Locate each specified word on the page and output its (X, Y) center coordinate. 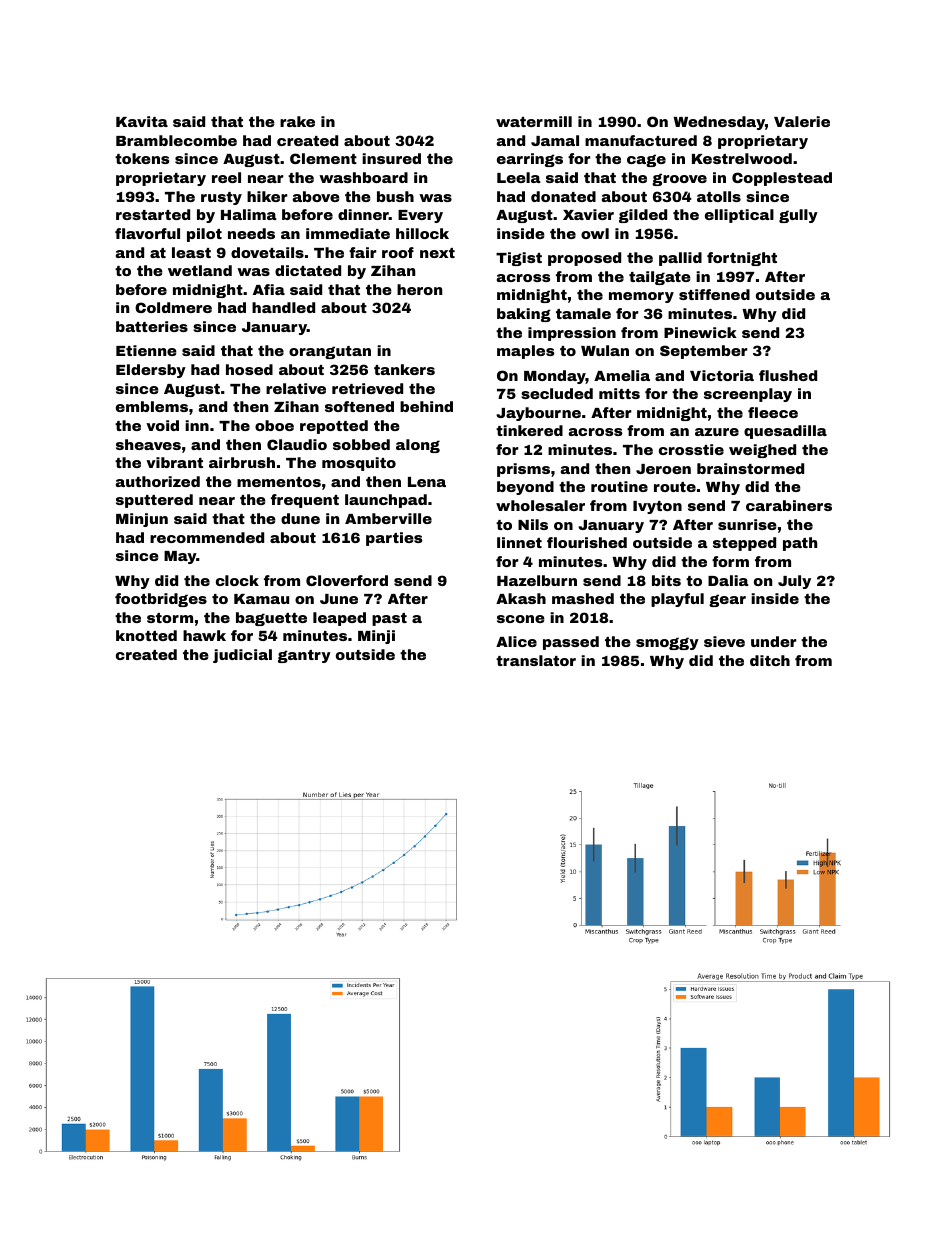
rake (297, 121)
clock (237, 580)
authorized (158, 481)
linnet (519, 542)
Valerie (802, 121)
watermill (534, 121)
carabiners (789, 505)
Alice (516, 641)
